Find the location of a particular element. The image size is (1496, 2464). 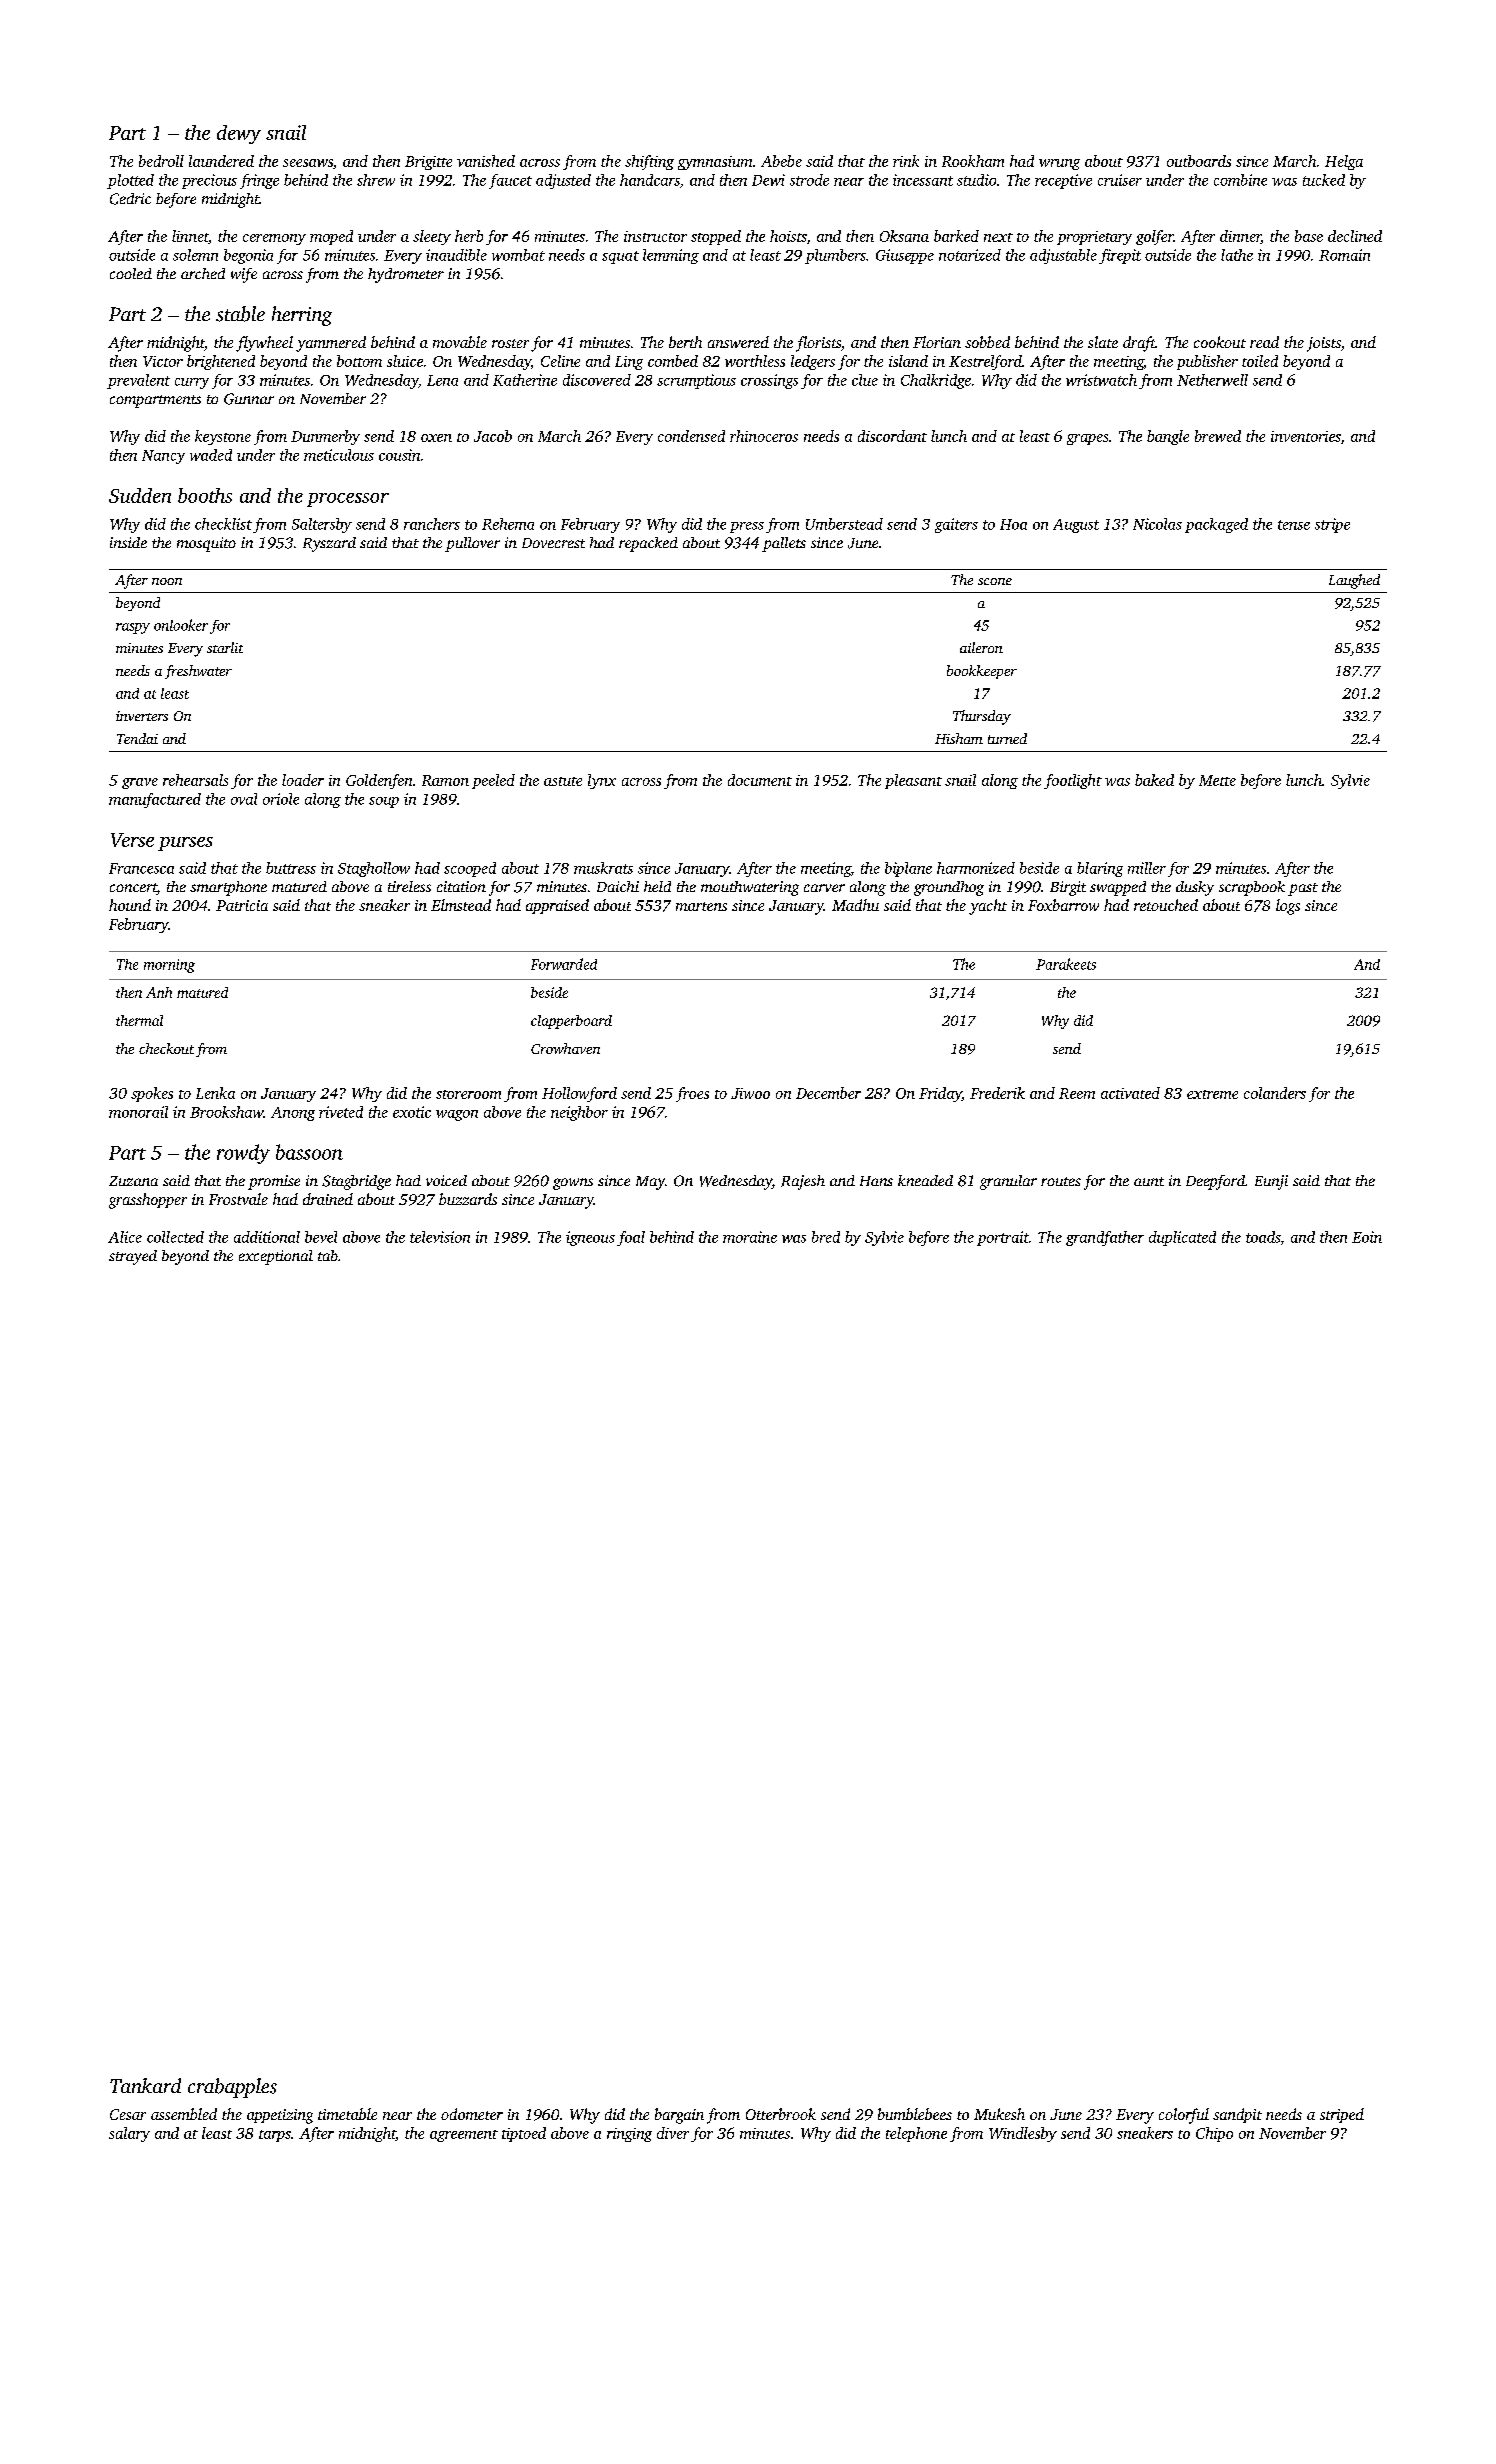

bumblebees is located at coordinates (915, 2114).
